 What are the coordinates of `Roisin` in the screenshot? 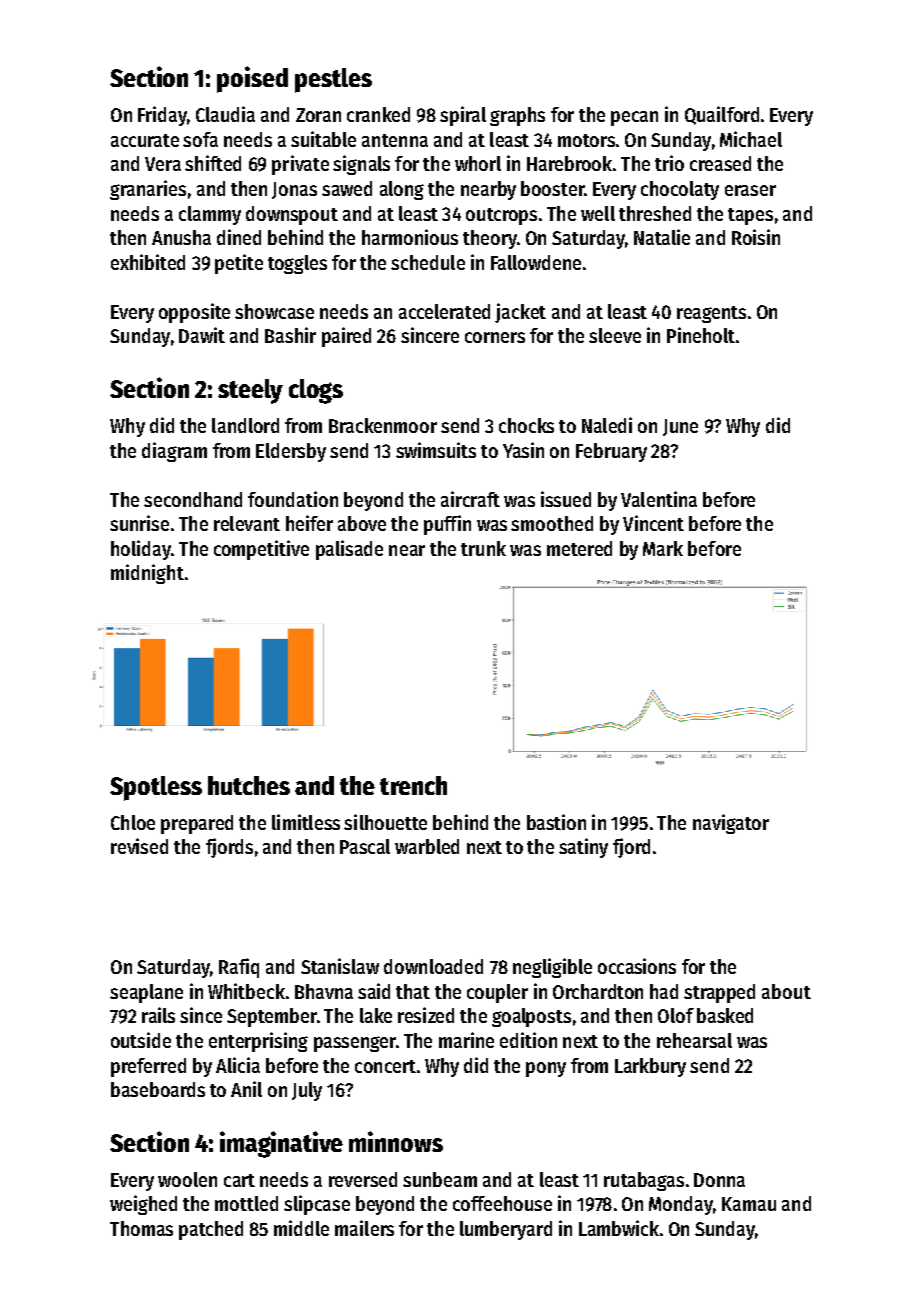 It's located at (756, 237).
